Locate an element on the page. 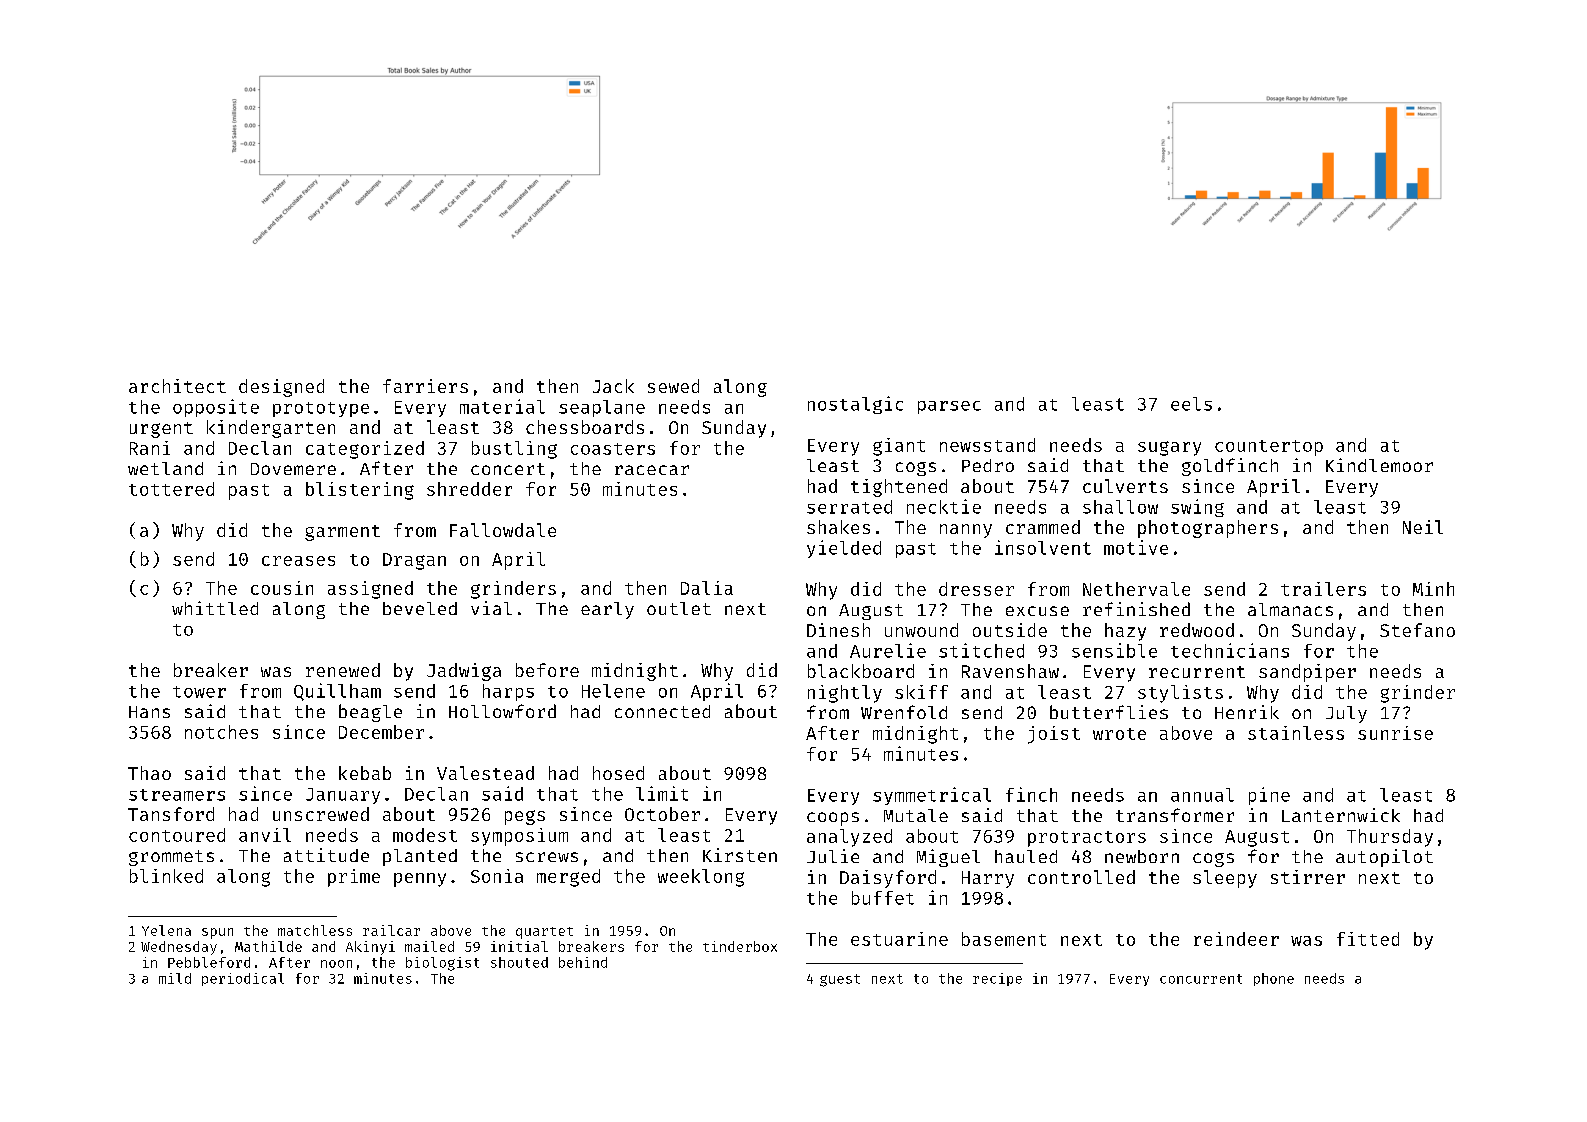 This image has height=1122, width=1587. hosed is located at coordinates (618, 773).
